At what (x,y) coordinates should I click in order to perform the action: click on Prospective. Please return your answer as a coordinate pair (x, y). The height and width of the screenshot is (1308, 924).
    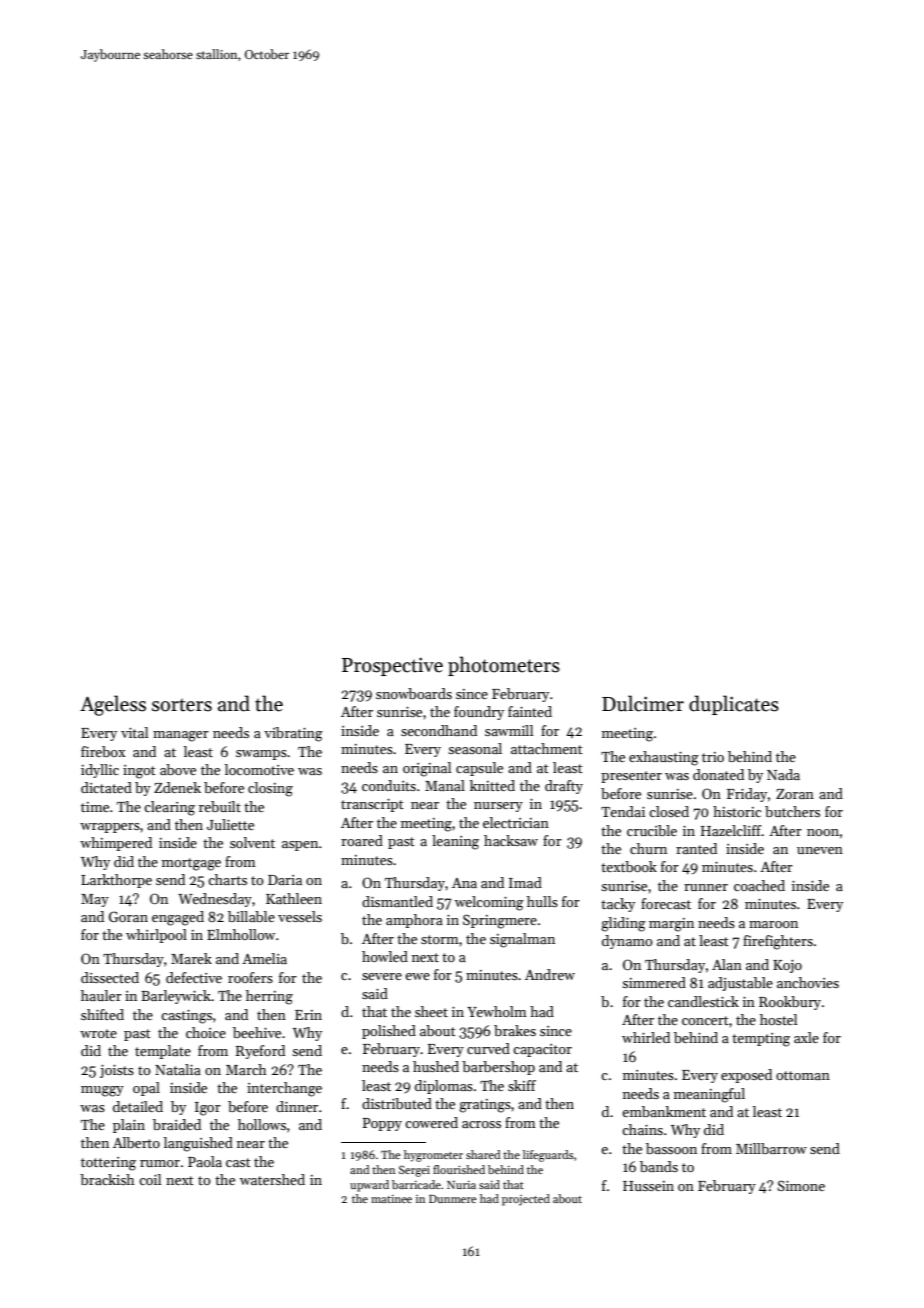
    Looking at the image, I should click on (392, 666).
